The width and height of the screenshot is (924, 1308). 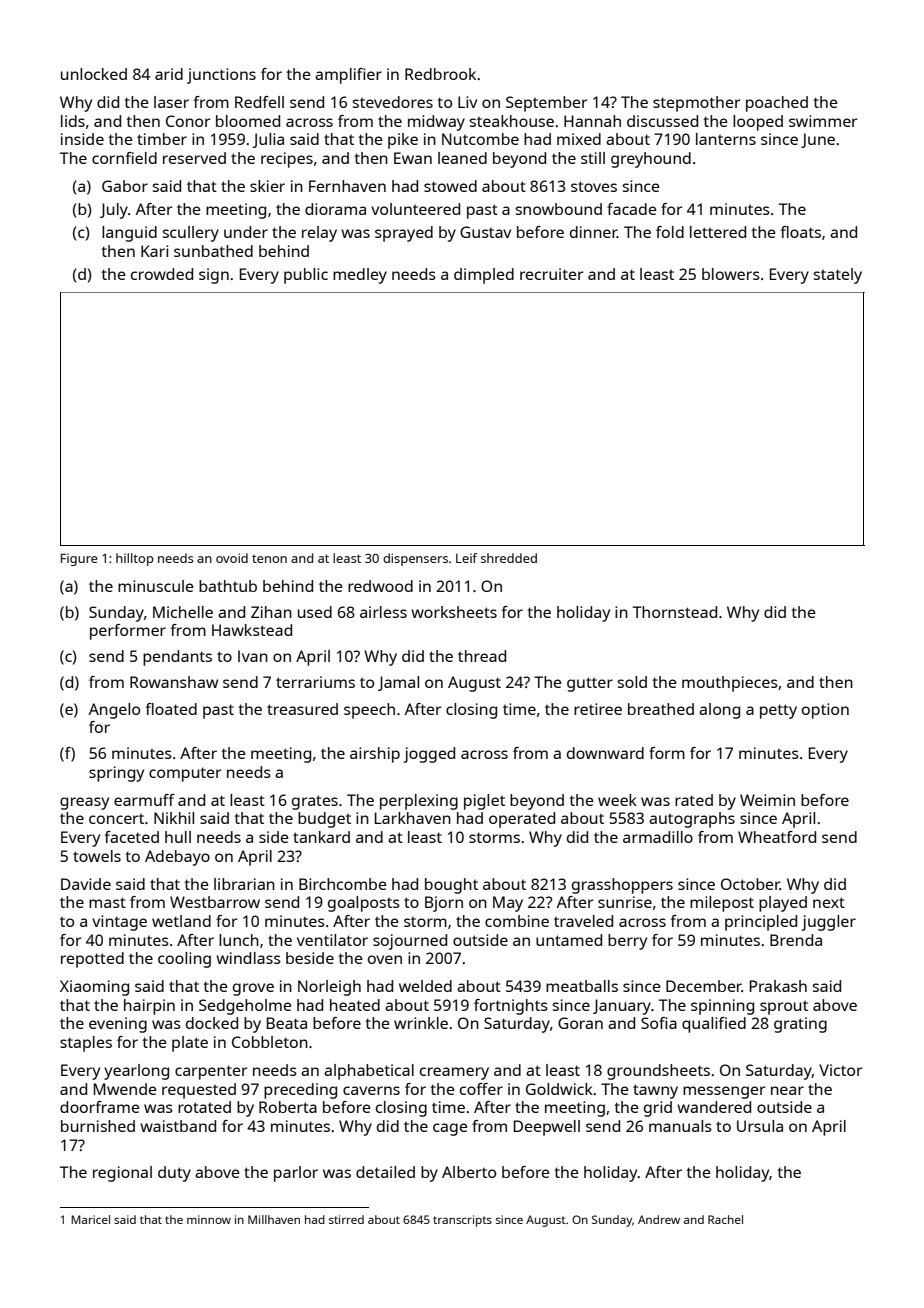 I want to click on grates, so click(x=315, y=802).
